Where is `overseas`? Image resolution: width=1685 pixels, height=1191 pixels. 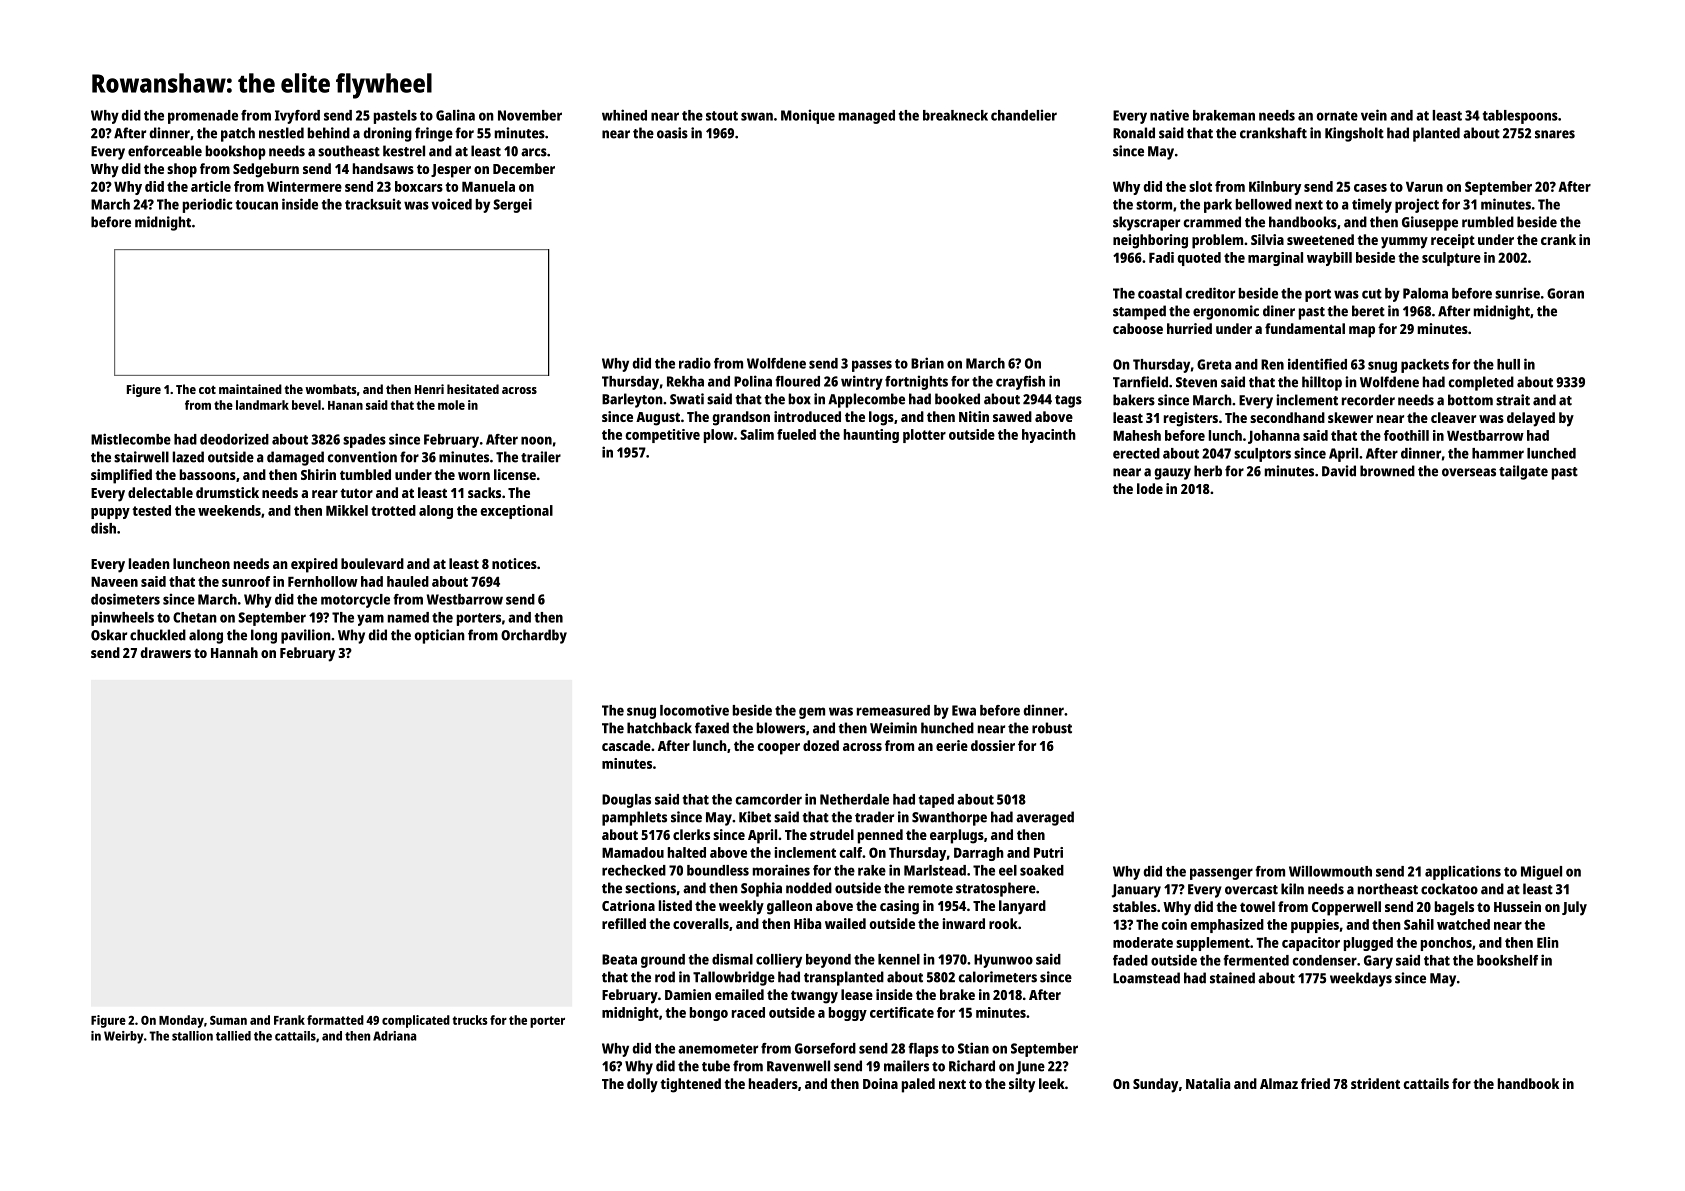
overseas is located at coordinates (1469, 472).
